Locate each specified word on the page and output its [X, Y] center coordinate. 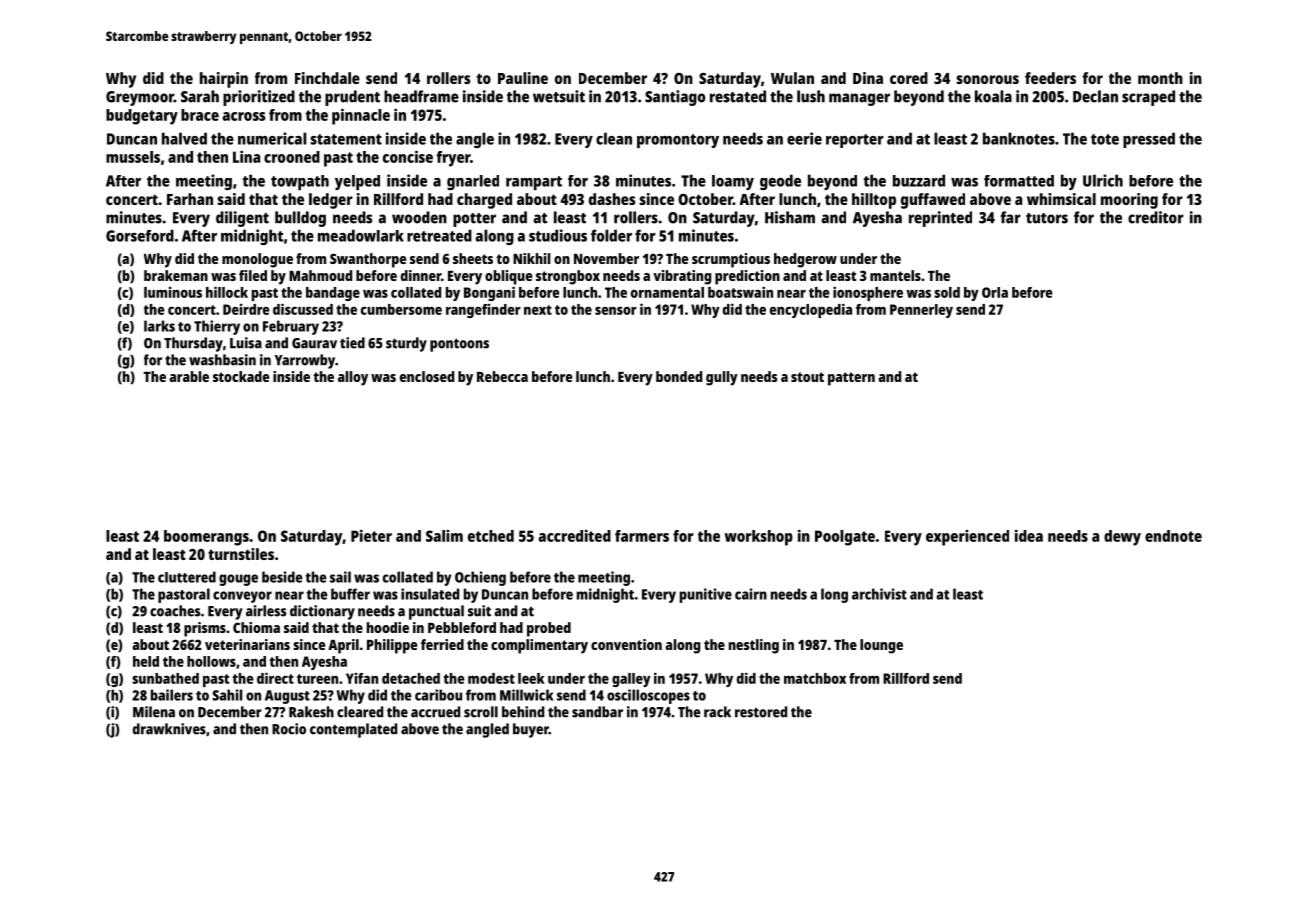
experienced [967, 538]
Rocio [289, 729]
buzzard [919, 180]
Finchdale [327, 78]
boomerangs [206, 538]
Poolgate [845, 538]
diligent [242, 219]
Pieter [371, 536]
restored [761, 712]
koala [993, 96]
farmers [642, 536]
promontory [678, 141]
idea [1029, 536]
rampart [534, 183]
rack [717, 712]
